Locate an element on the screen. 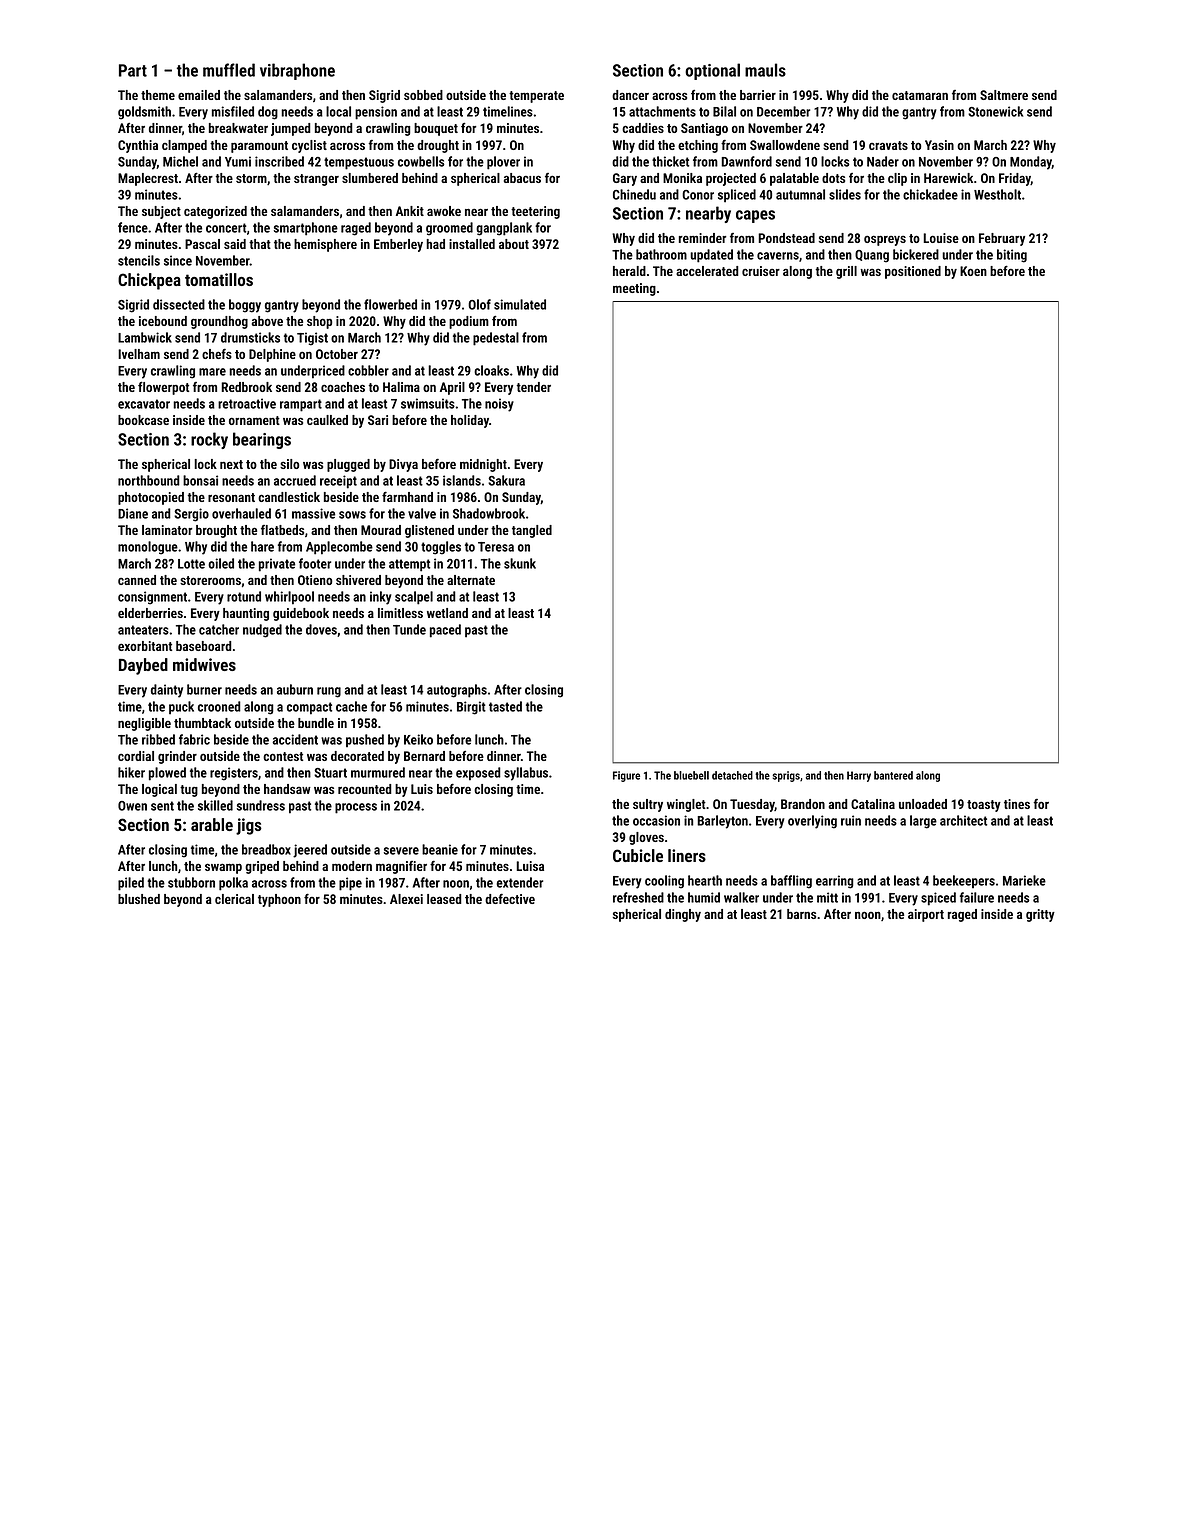 The height and width of the screenshot is (1523, 1177). tangled is located at coordinates (532, 531).
